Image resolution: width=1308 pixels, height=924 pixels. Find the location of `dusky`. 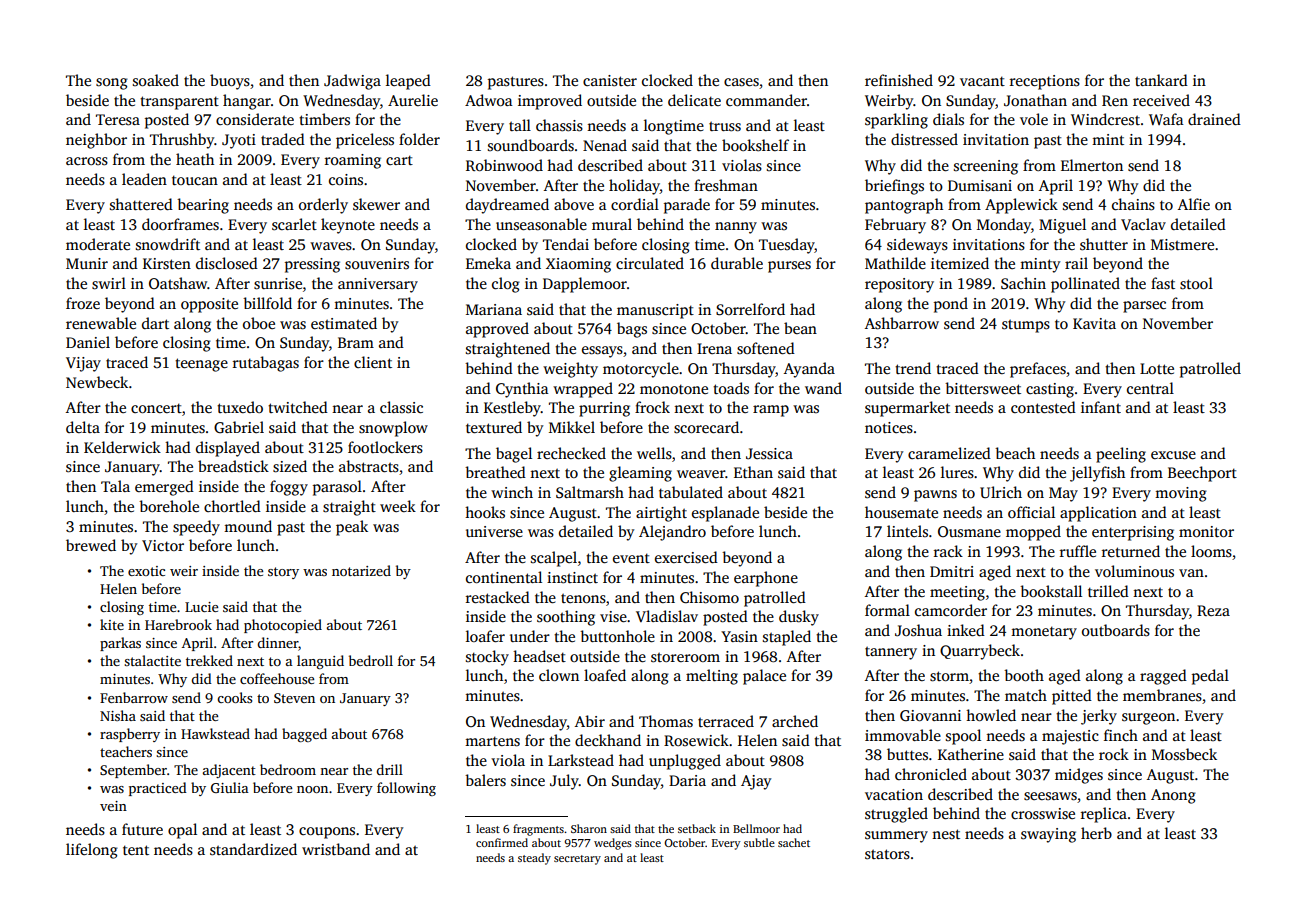

dusky is located at coordinates (799, 618).
